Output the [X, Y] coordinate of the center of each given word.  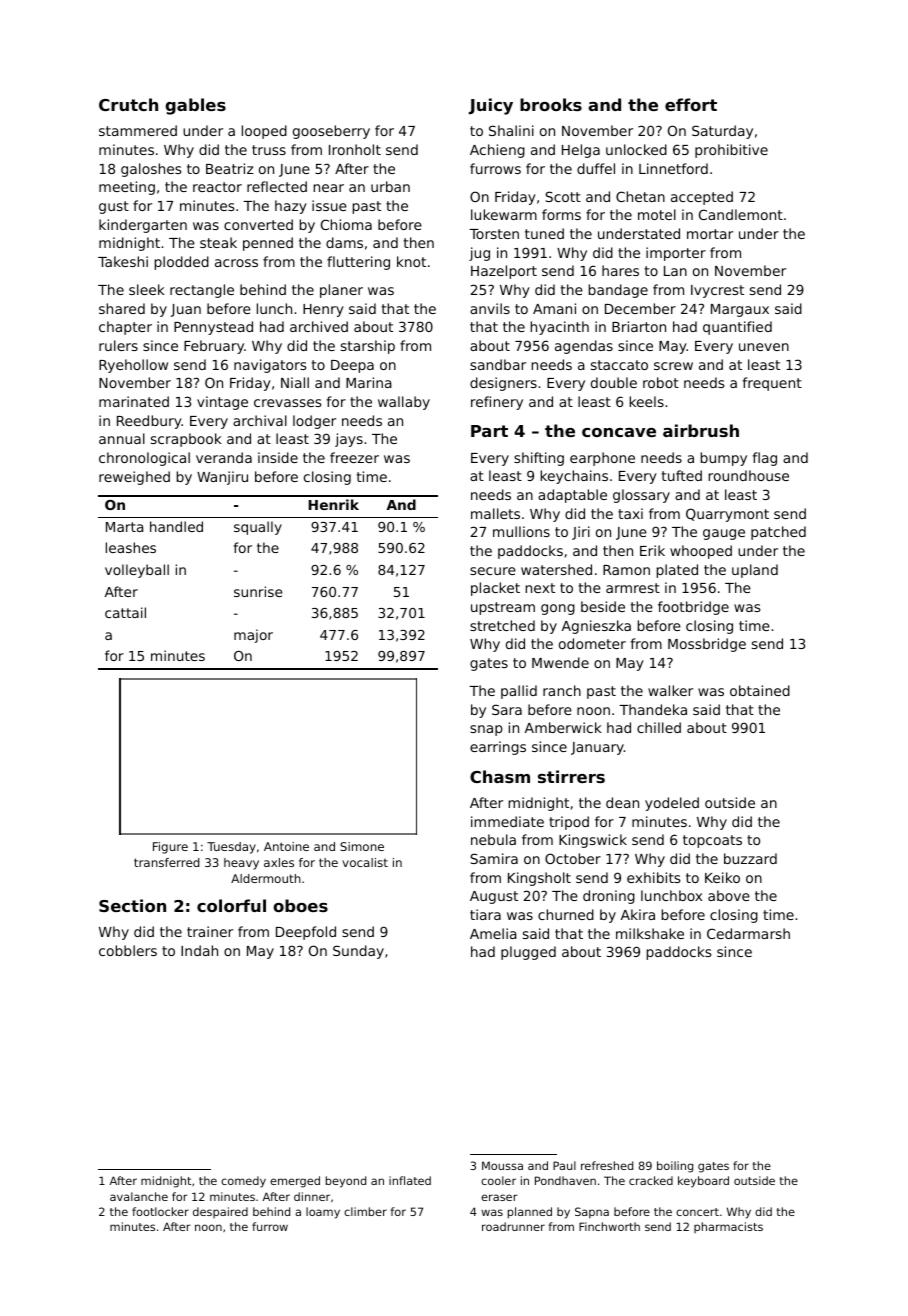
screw [673, 366]
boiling [675, 1167]
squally [258, 528]
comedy [243, 1182]
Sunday [358, 952]
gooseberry [331, 132]
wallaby [404, 403]
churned [566, 914]
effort [691, 104]
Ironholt [355, 149]
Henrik [334, 504]
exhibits [653, 877]
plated [677, 571]
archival [260, 420]
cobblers [128, 950]
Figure [170, 848]
